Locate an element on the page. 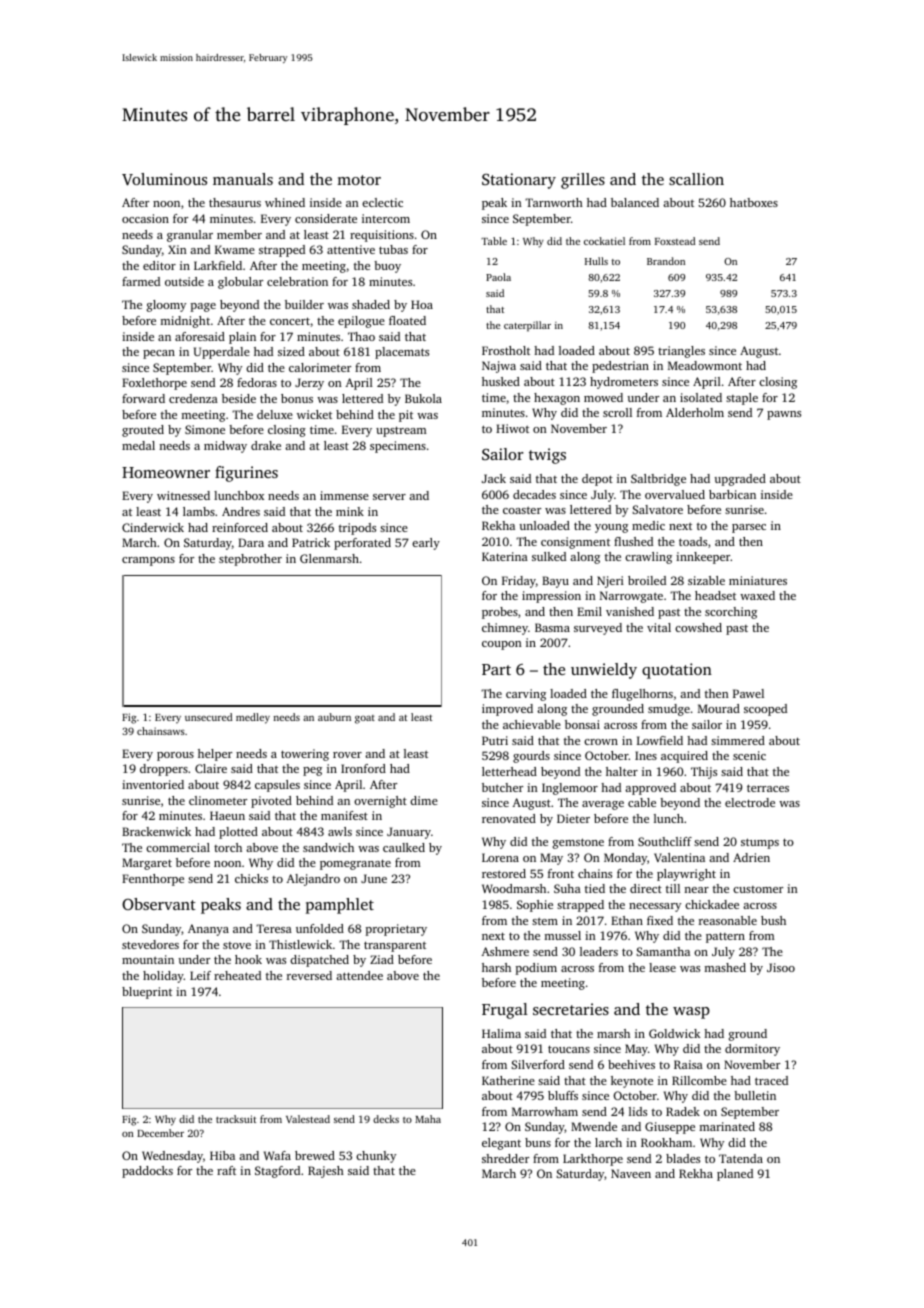 The height and width of the image is (1308, 924). husked is located at coordinates (501, 381).
